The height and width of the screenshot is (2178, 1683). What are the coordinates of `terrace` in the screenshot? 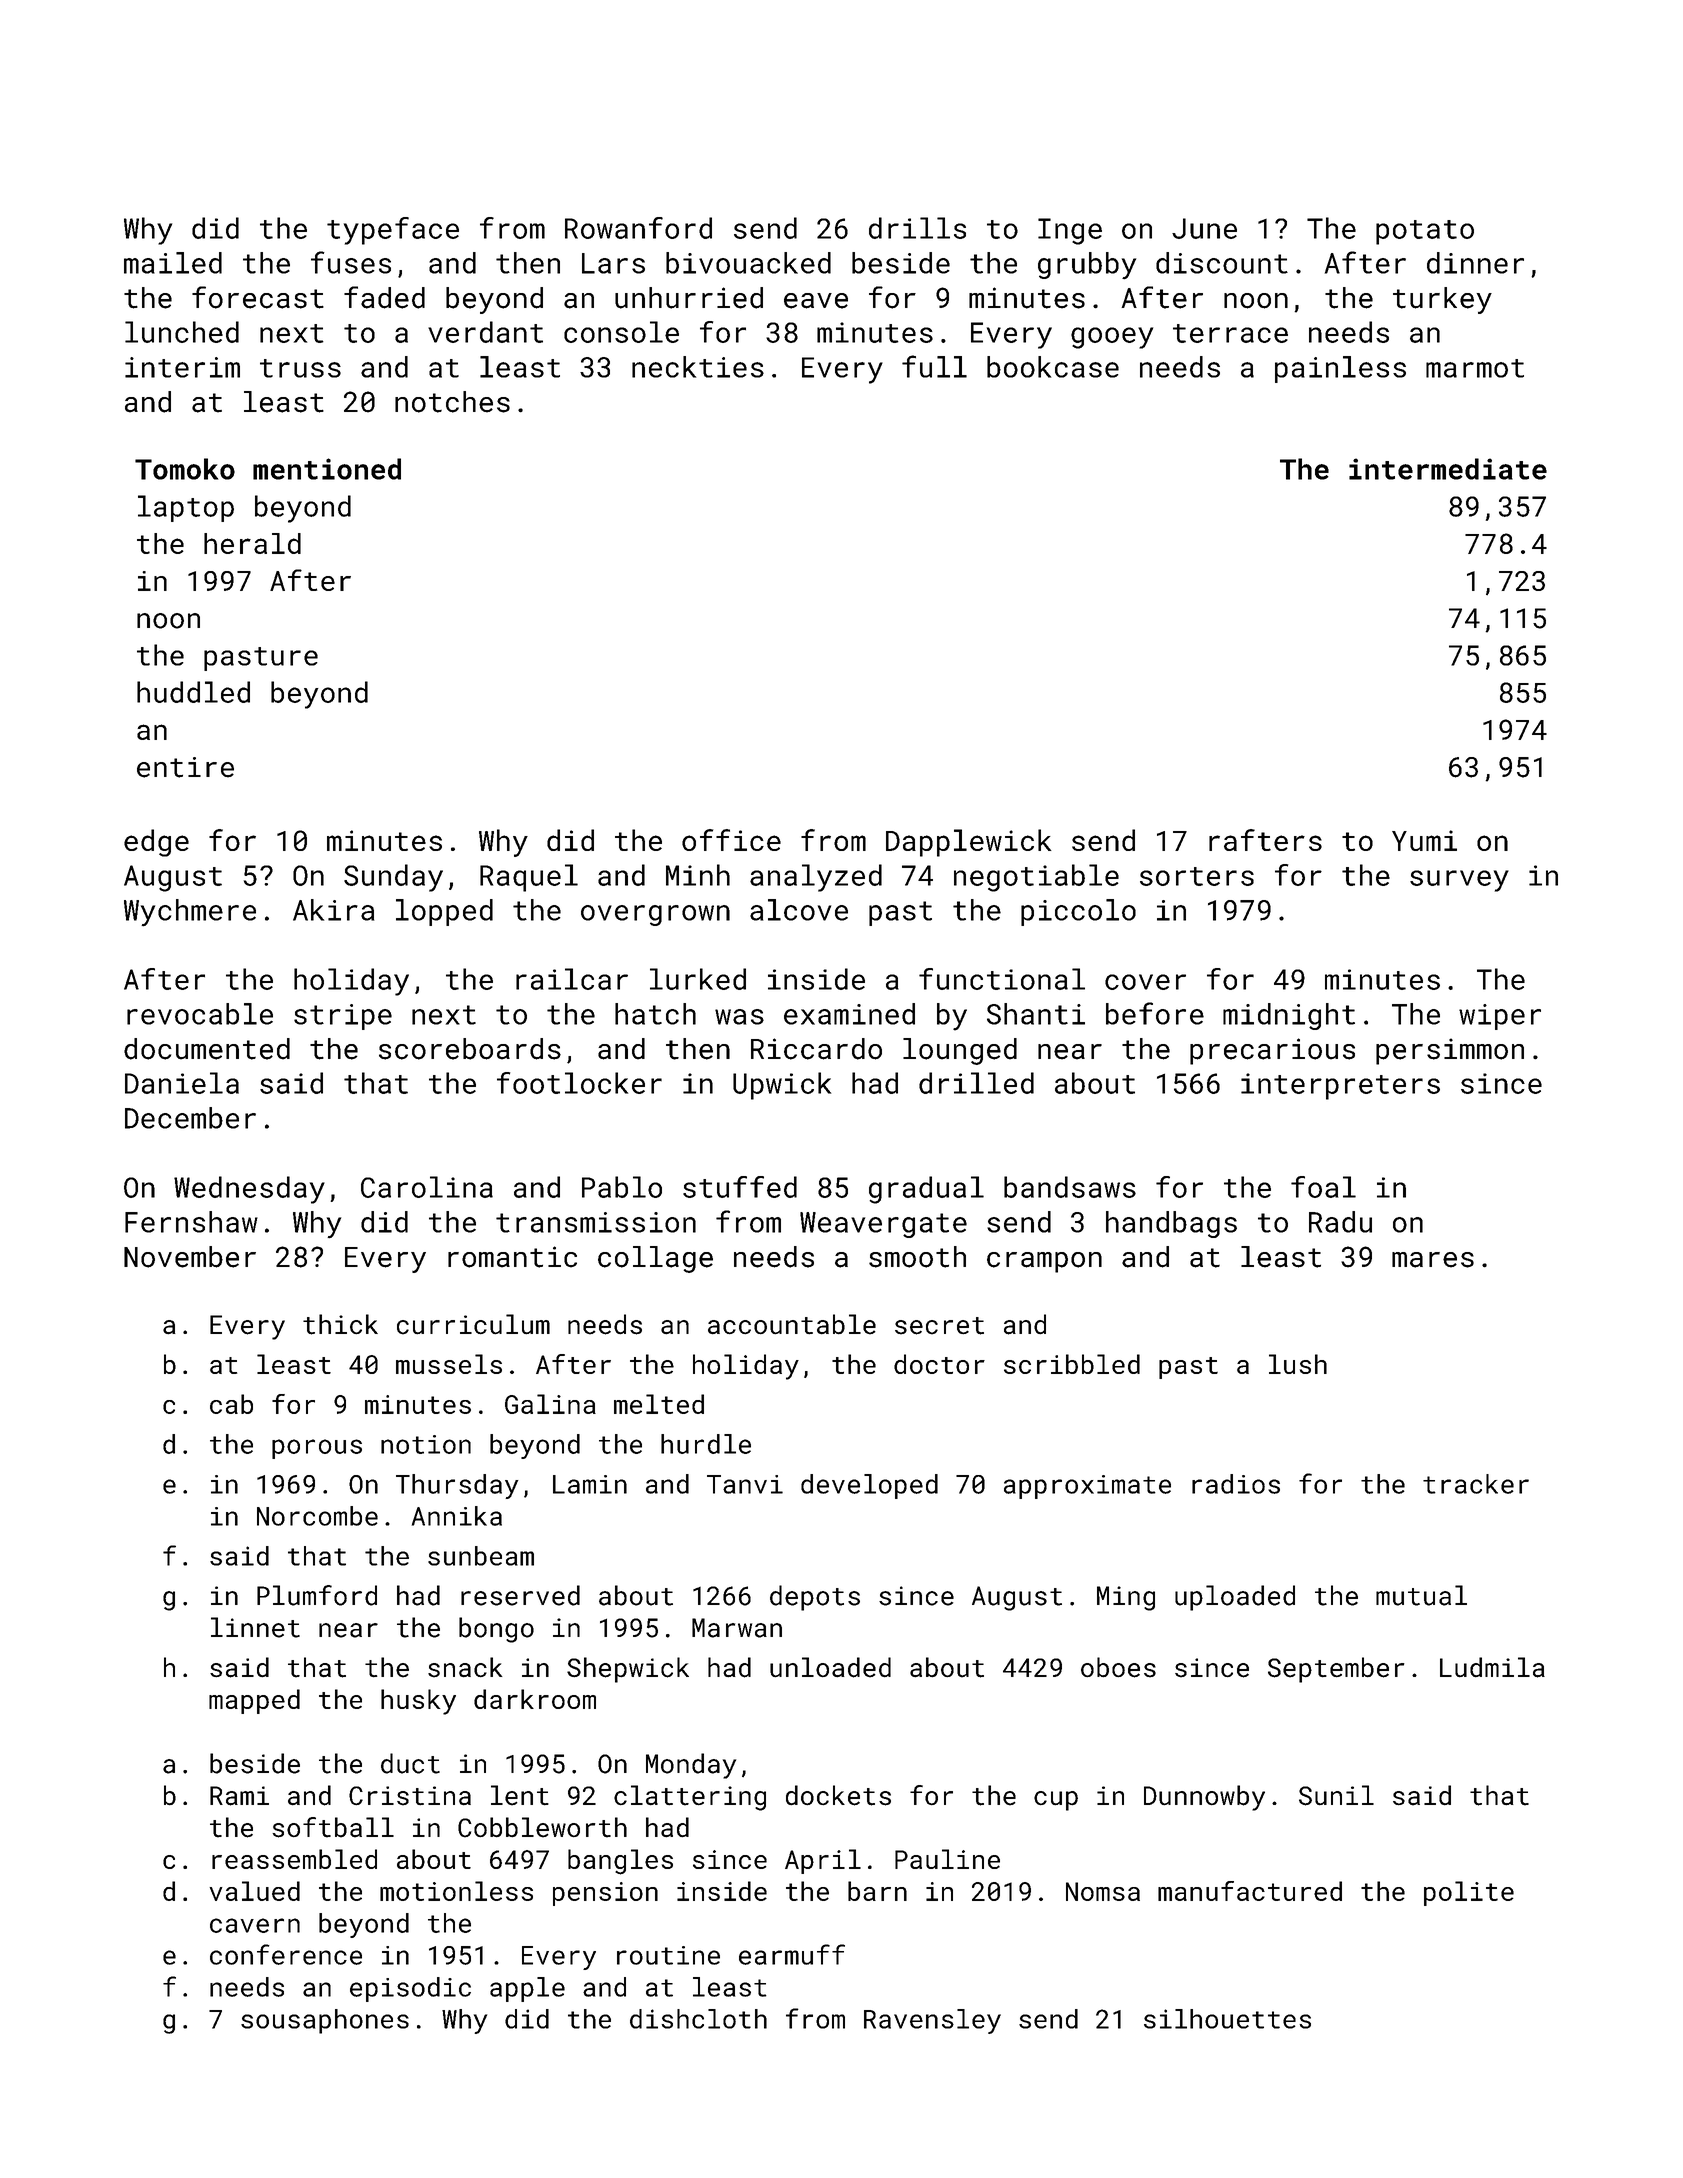 It's located at (1230, 333).
